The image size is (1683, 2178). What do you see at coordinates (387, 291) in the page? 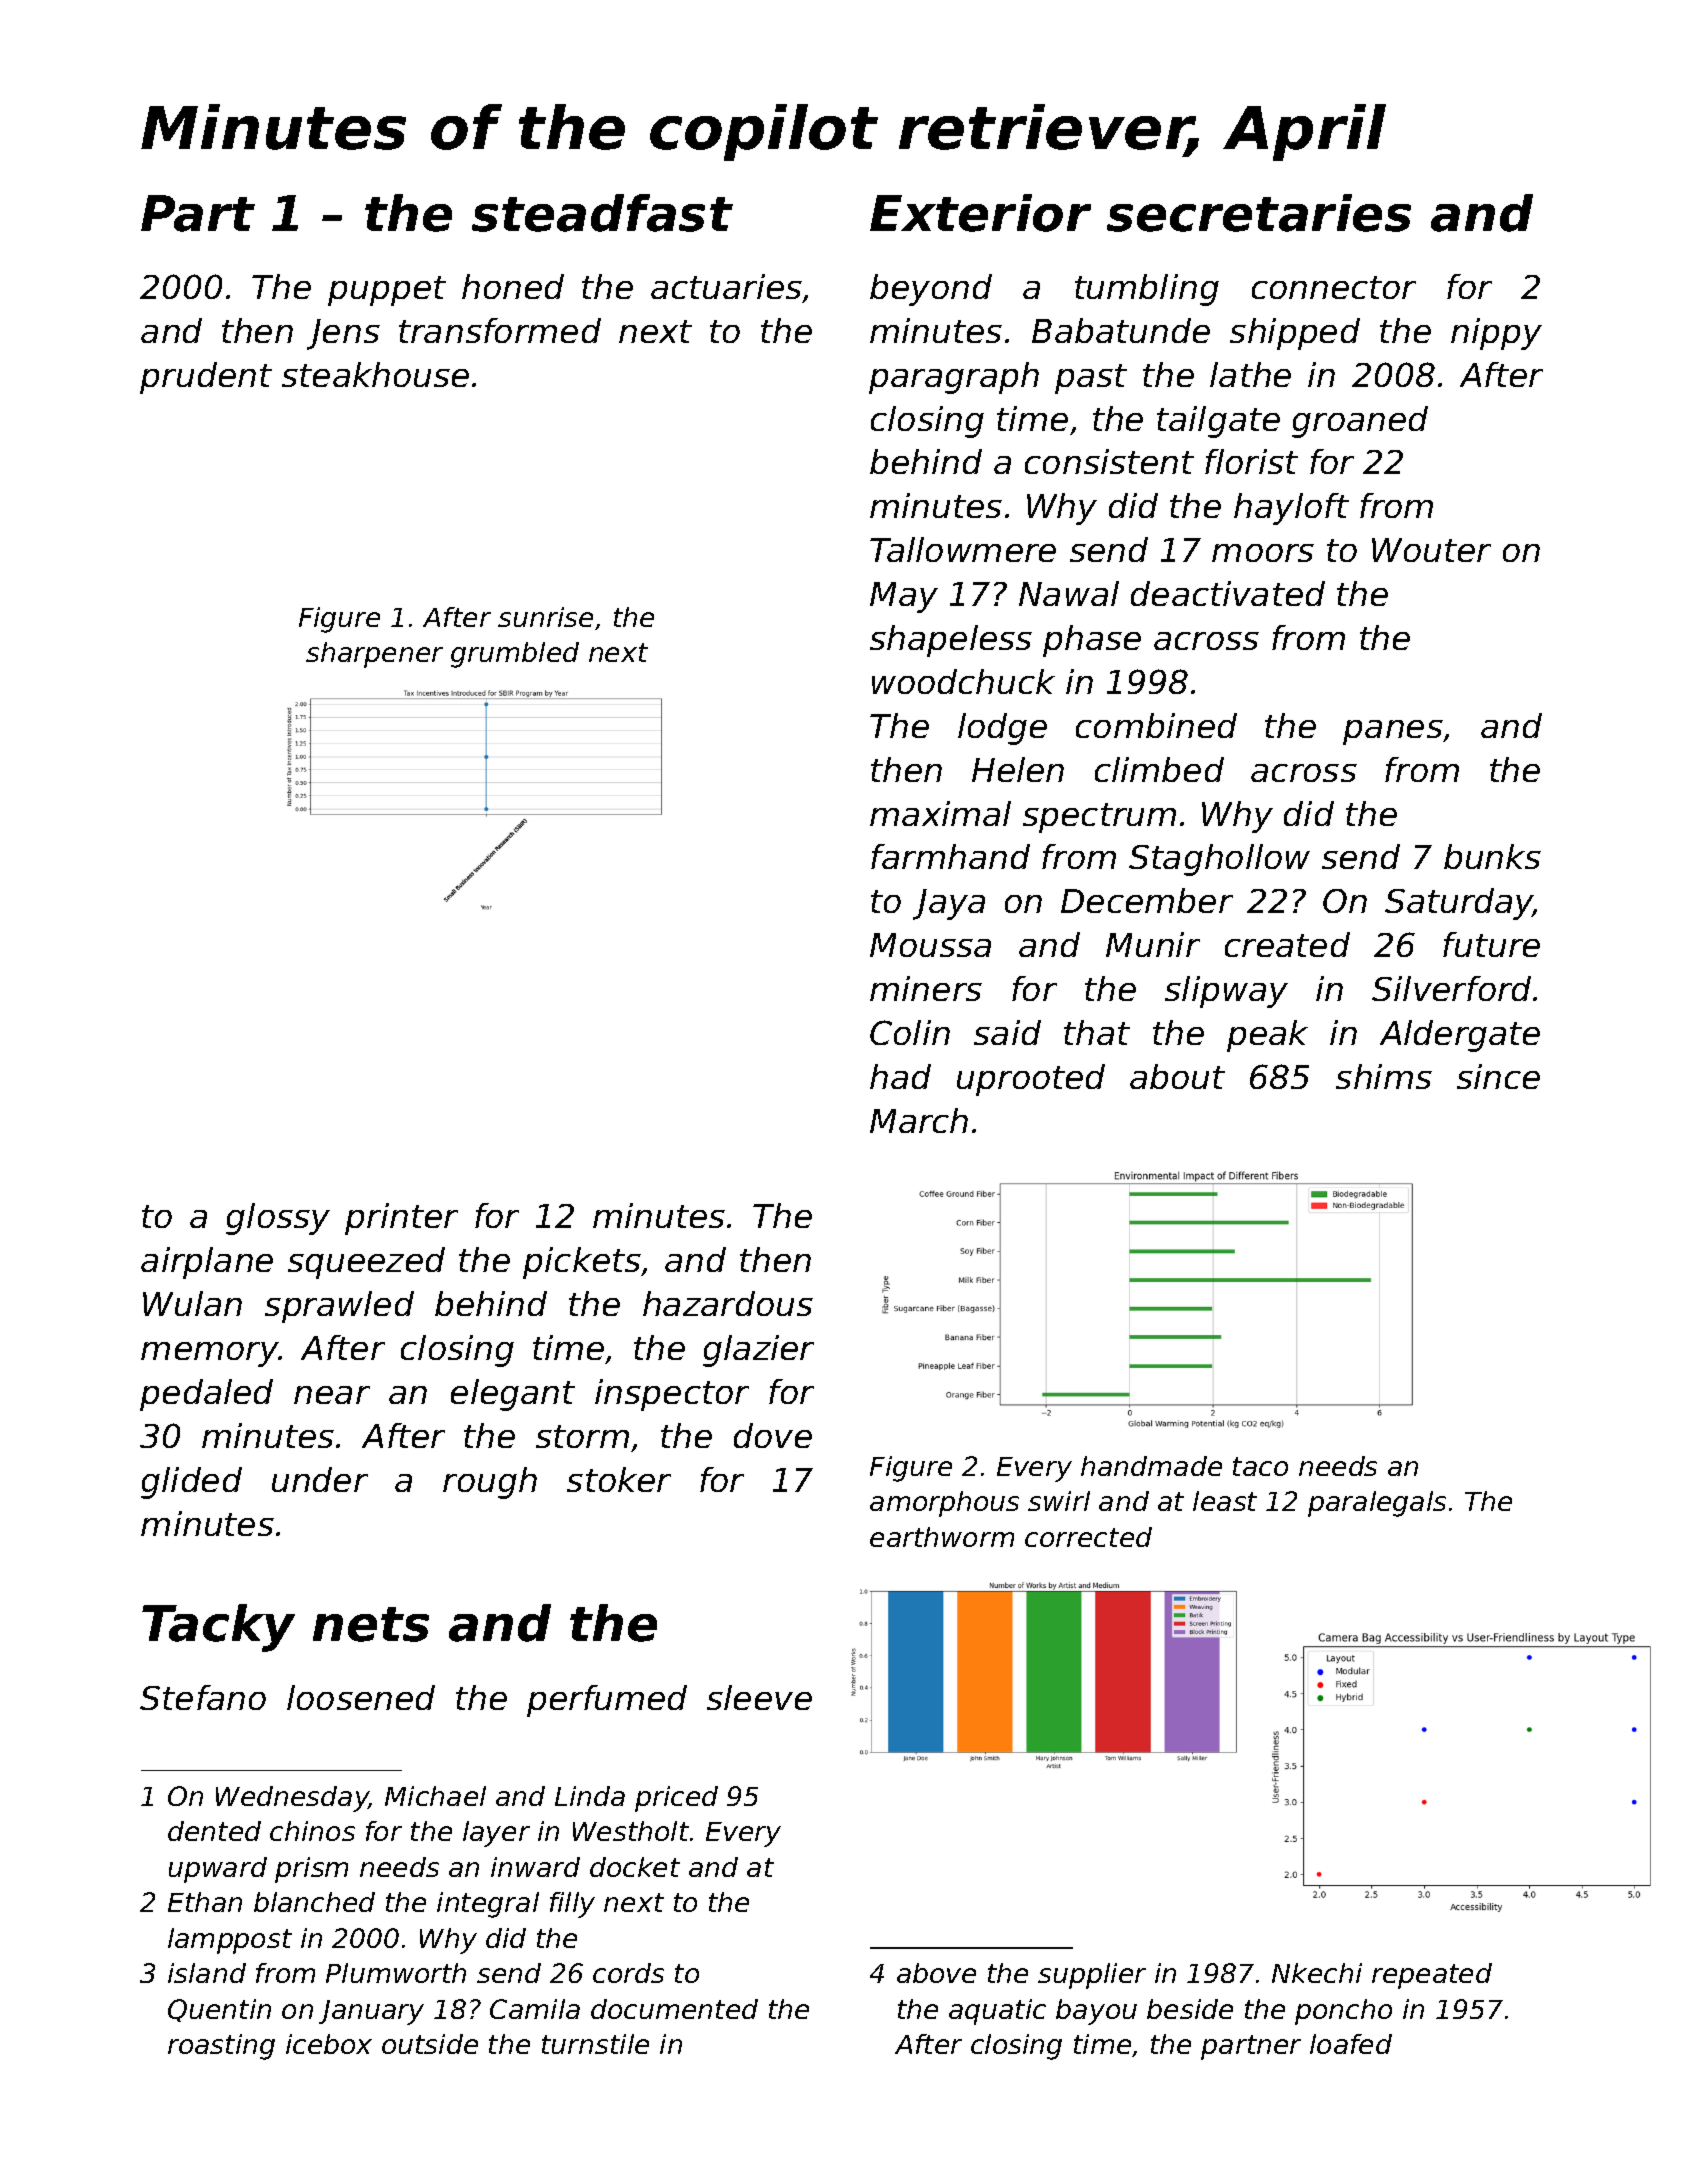
I see `puppet` at bounding box center [387, 291].
